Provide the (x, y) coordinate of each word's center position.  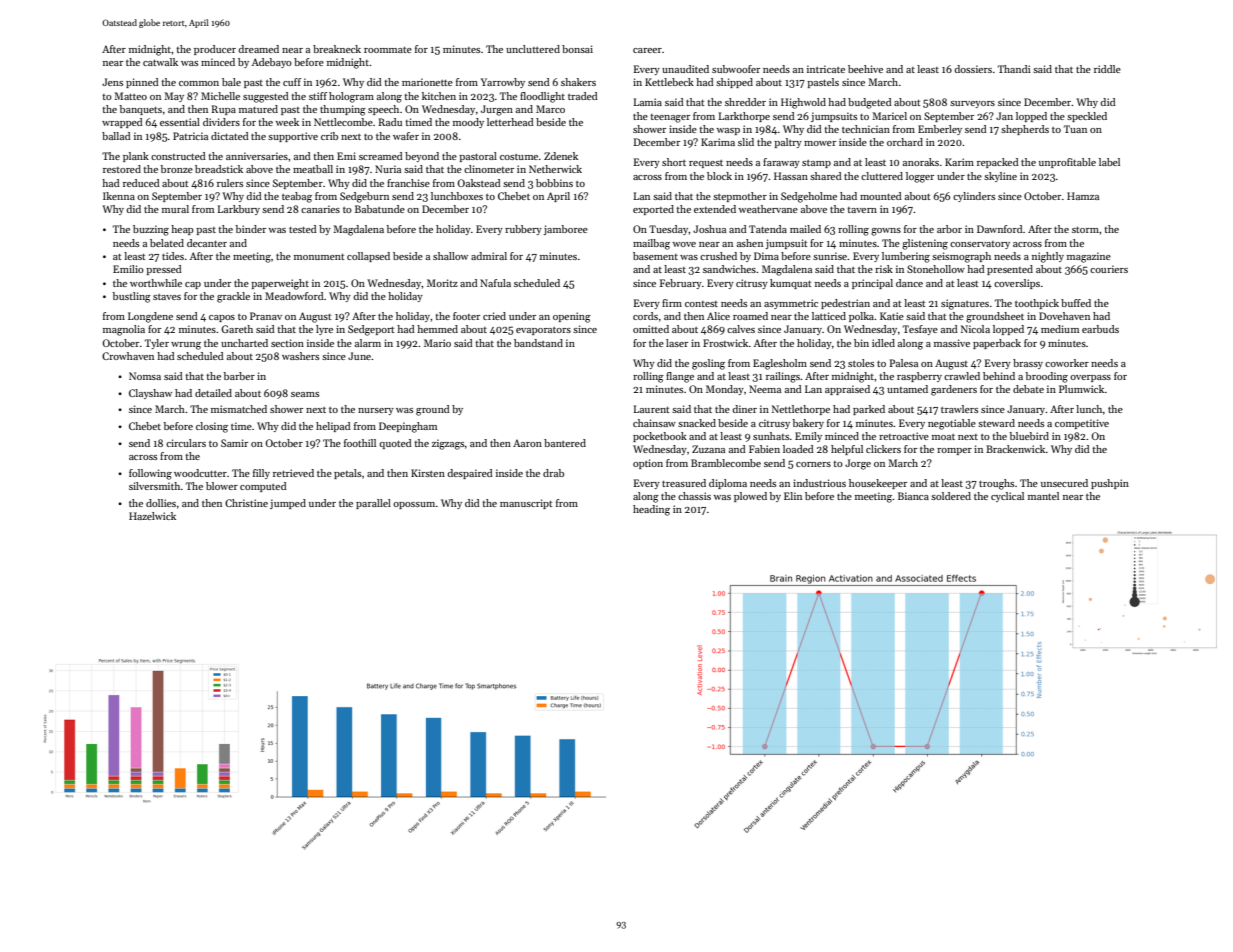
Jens (112, 82)
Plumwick (1082, 389)
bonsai (577, 49)
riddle (1107, 69)
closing (212, 427)
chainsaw (654, 423)
